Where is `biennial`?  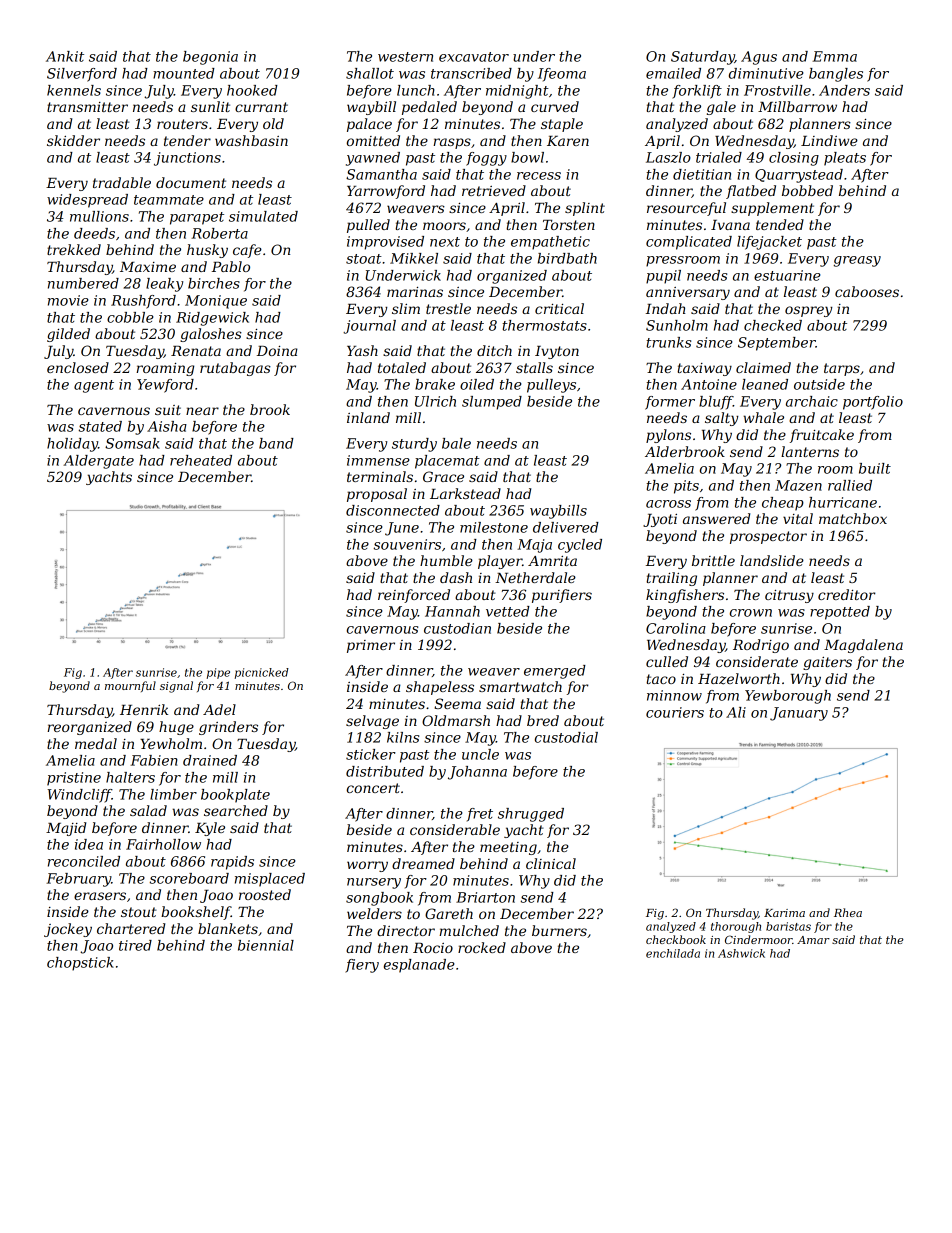
biennial is located at coordinates (266, 945).
